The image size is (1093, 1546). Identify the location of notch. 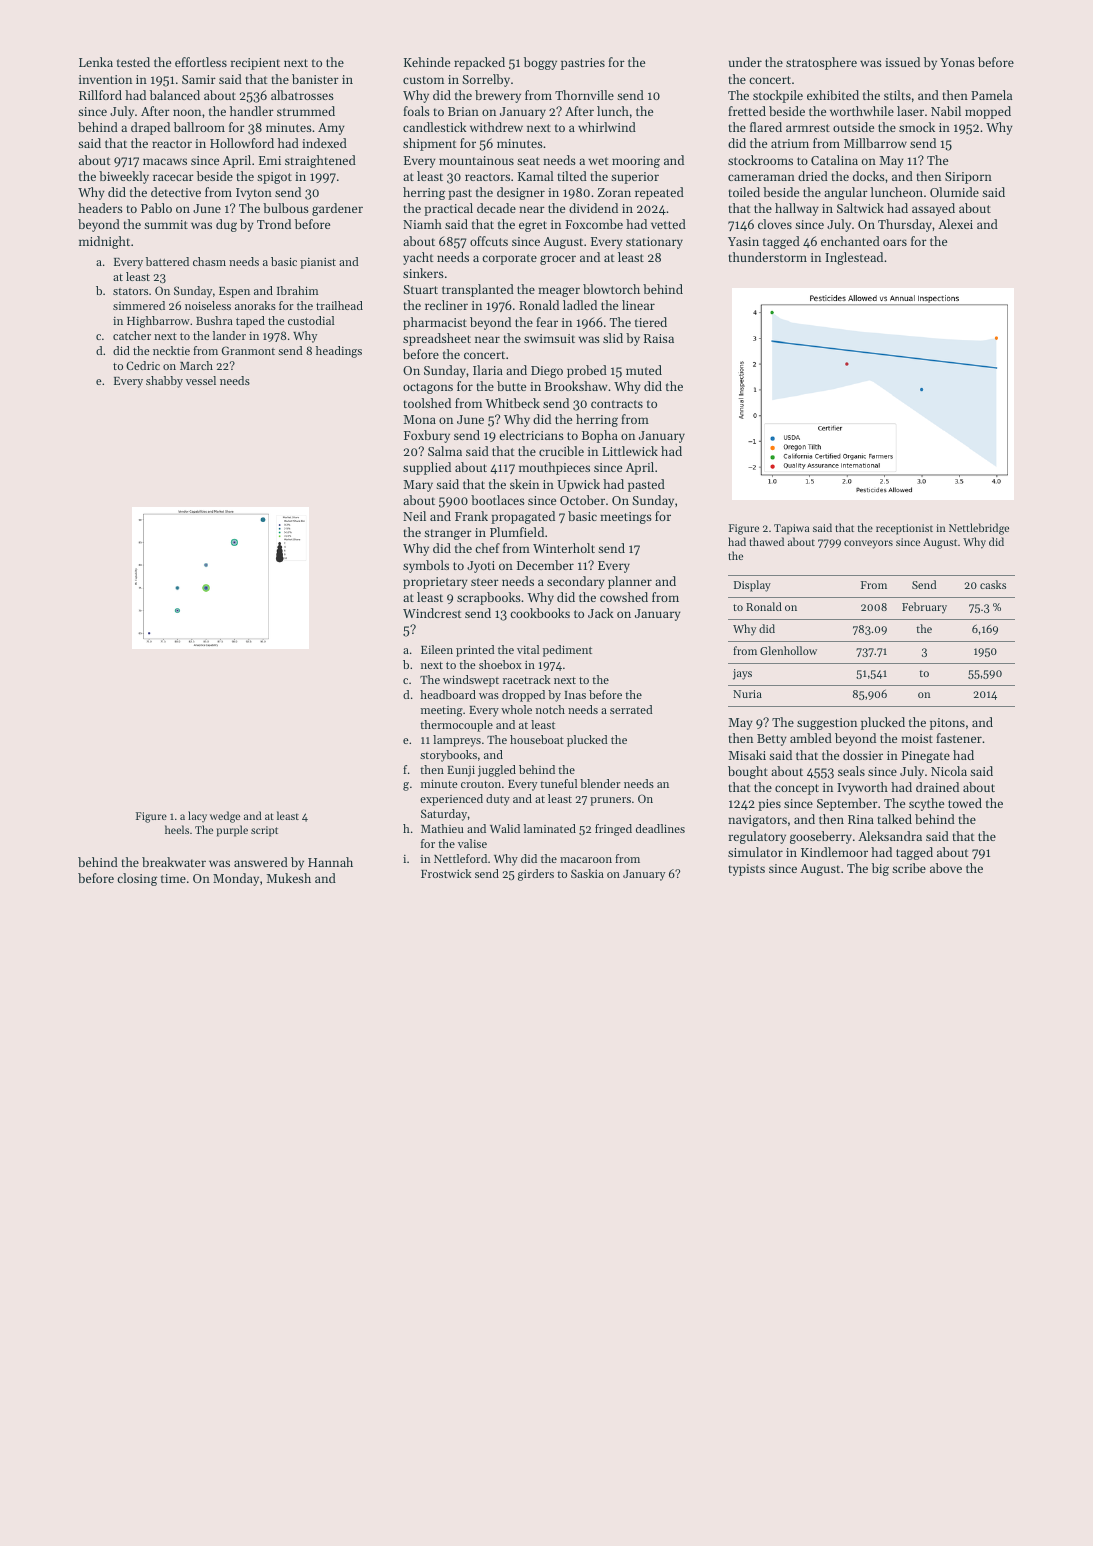
(550, 709).
